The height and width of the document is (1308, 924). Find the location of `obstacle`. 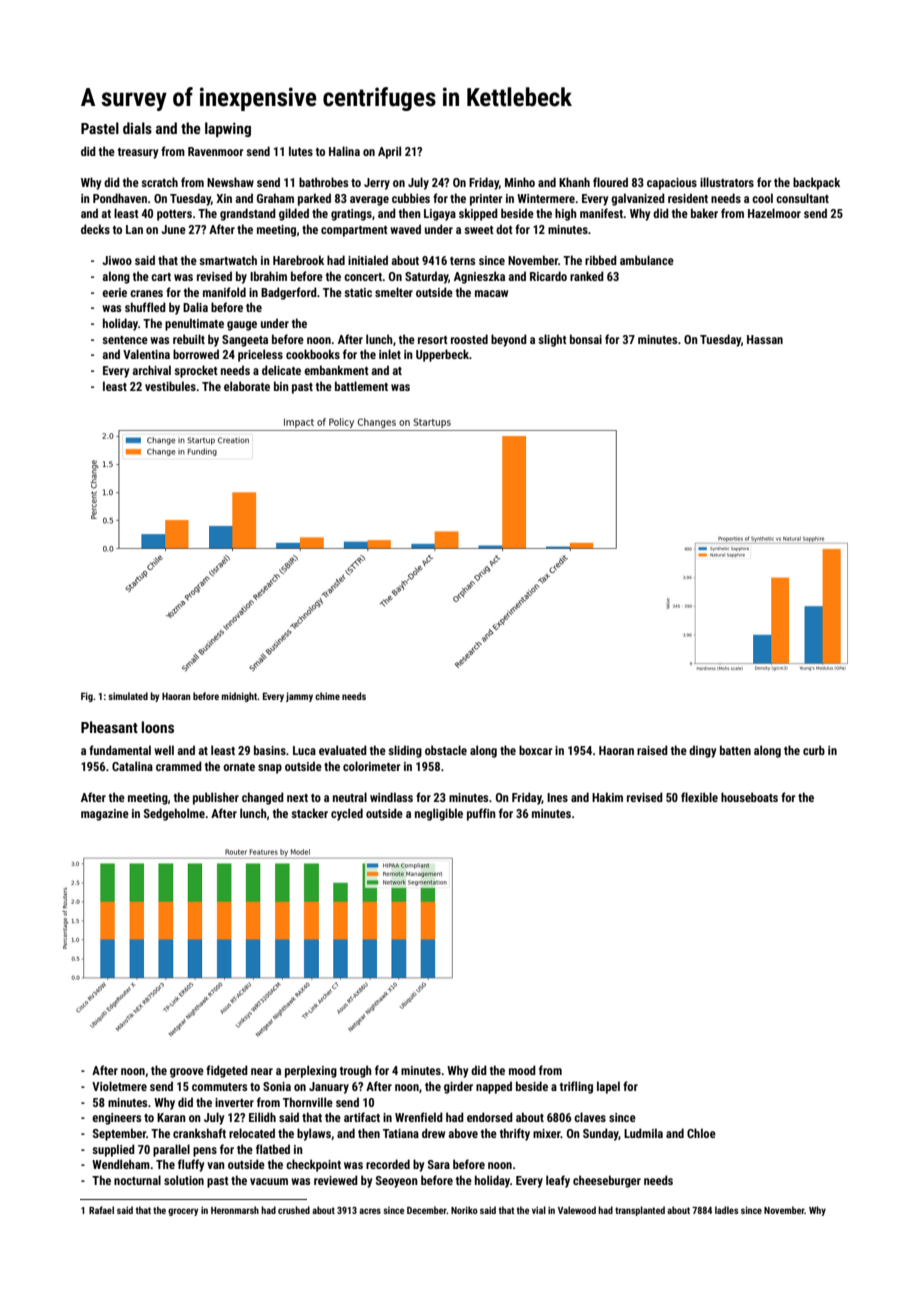

obstacle is located at coordinates (446, 750).
